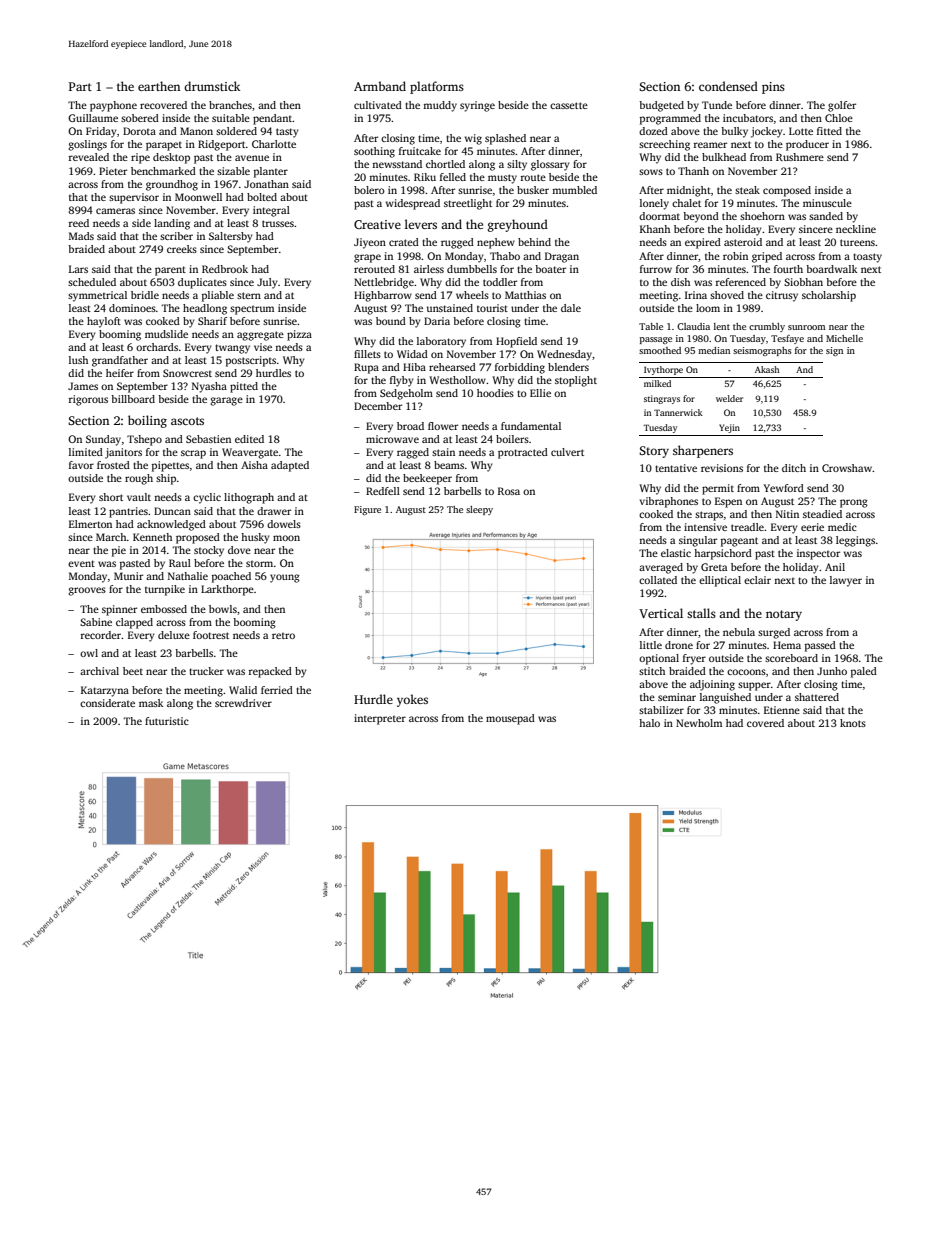 This image has width=952, height=1233. Describe the element at coordinates (87, 591) in the image. I see `grooves` at that location.
